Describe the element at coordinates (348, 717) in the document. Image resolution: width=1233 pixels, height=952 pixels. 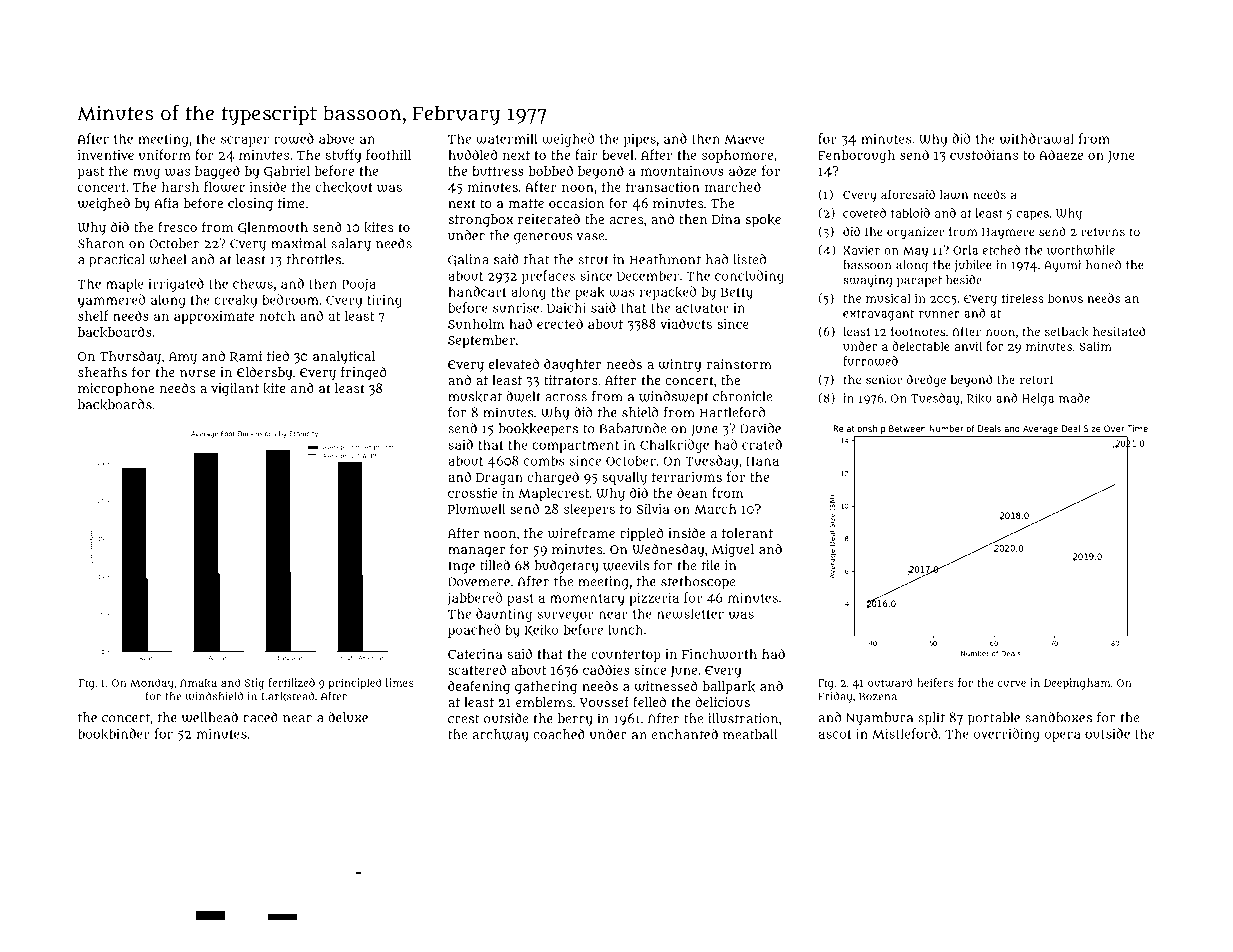
I see `deluxe` at that location.
